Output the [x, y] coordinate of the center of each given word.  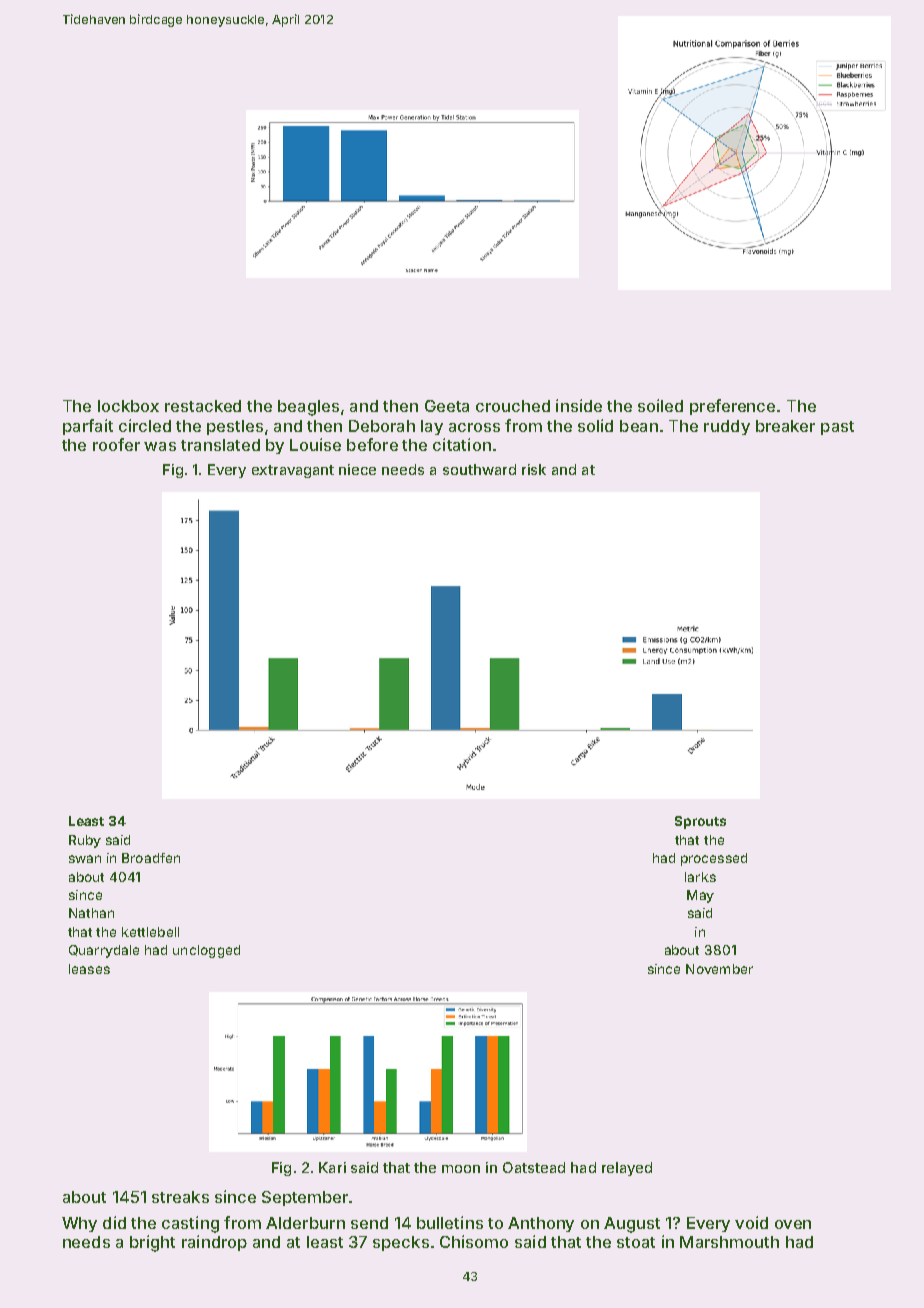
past [837, 428]
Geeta [447, 406]
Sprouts [700, 822]
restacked [203, 406]
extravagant [293, 471]
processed [714, 859]
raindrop [214, 1243]
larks [700, 877]
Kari [332, 1167]
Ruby [85, 841]
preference [732, 407]
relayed [627, 1169]
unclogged [206, 951]
